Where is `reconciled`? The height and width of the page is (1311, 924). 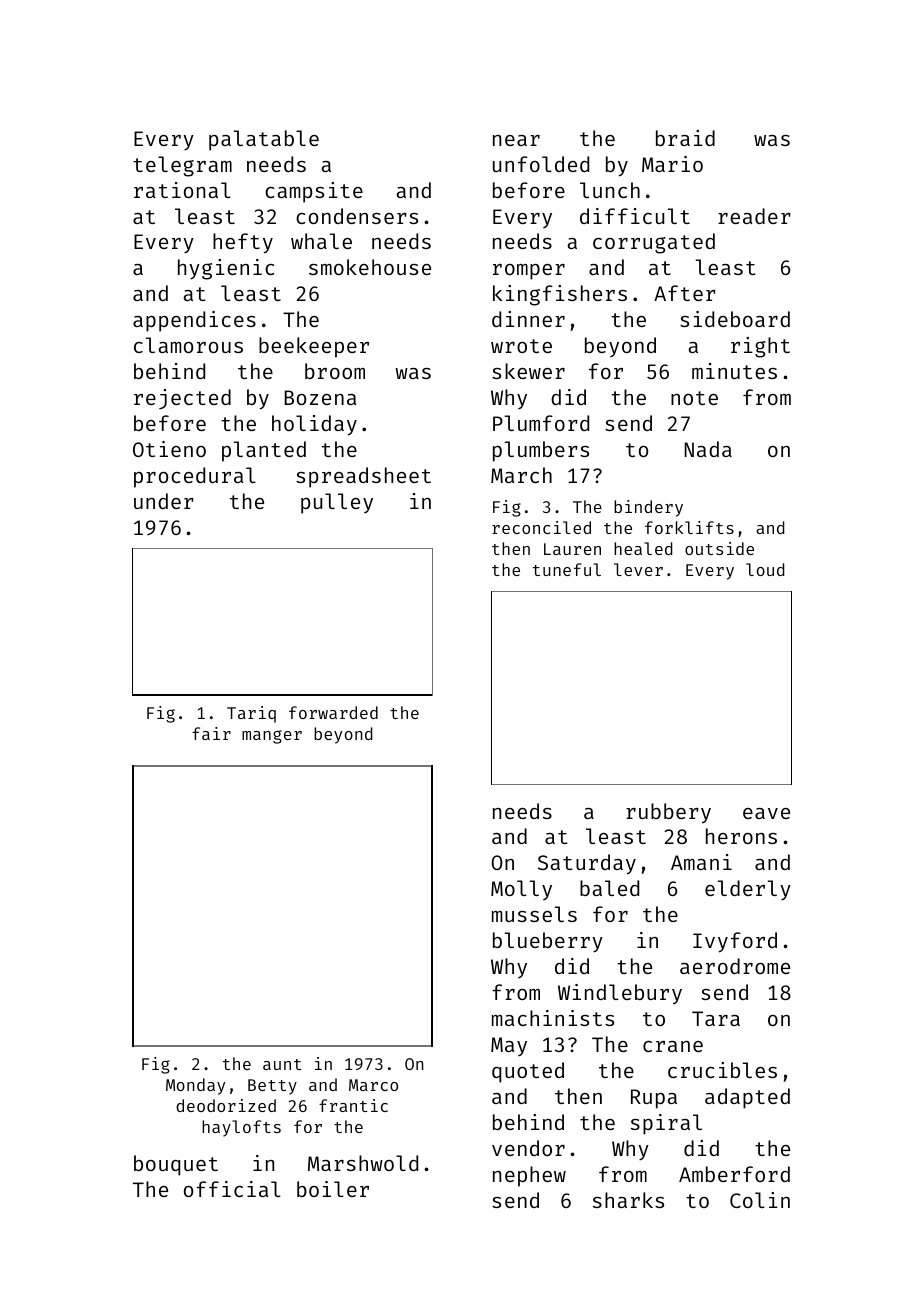 reconciled is located at coordinates (541, 527).
